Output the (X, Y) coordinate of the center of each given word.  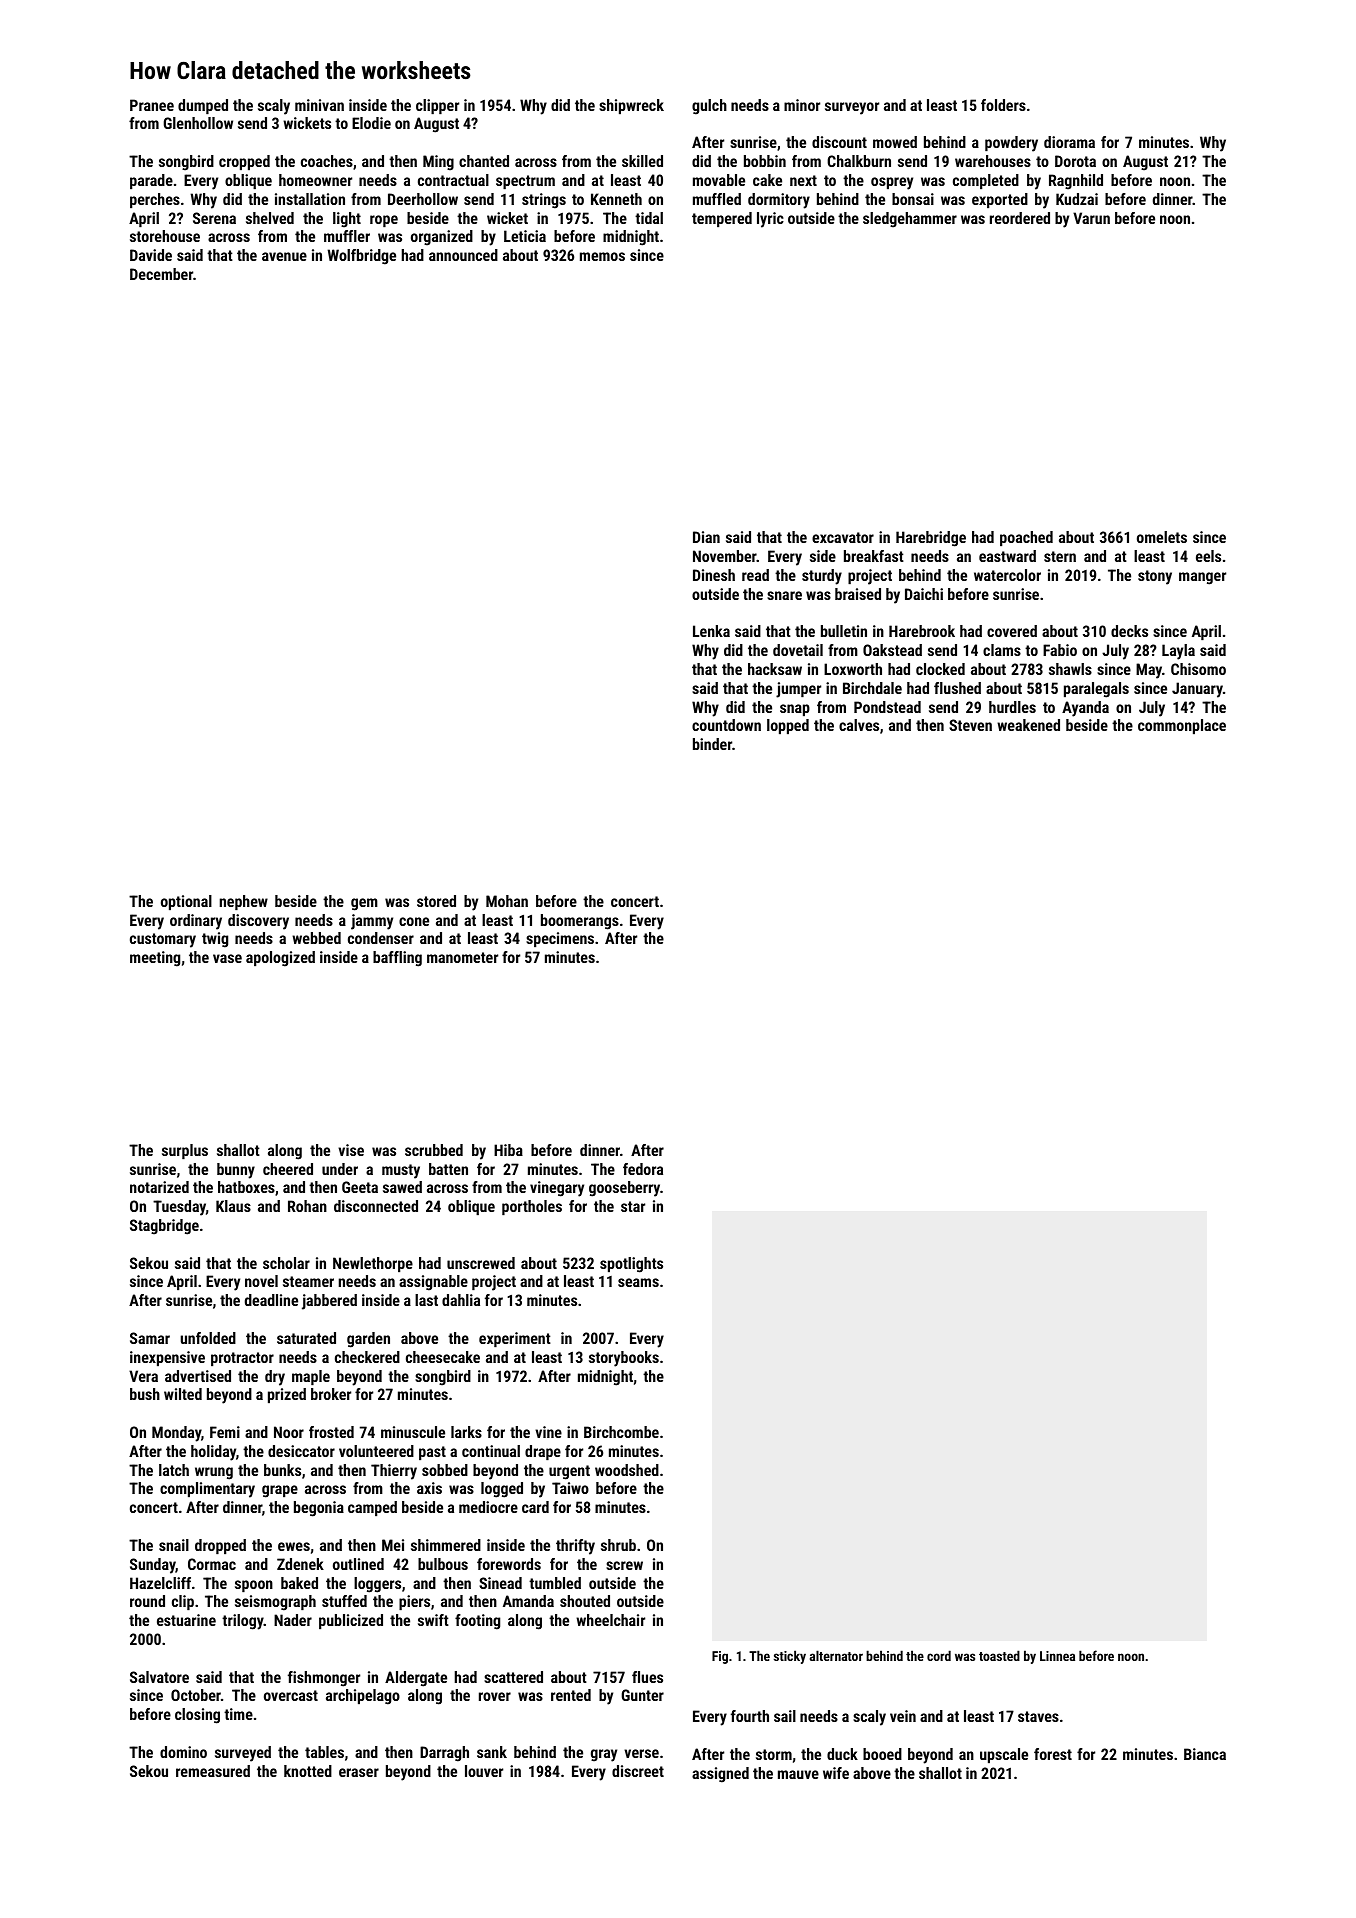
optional (186, 902)
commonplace (1182, 726)
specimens (560, 939)
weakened (1028, 725)
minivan (319, 105)
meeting (155, 959)
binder (712, 744)
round (147, 1601)
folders (1003, 105)
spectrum (525, 182)
